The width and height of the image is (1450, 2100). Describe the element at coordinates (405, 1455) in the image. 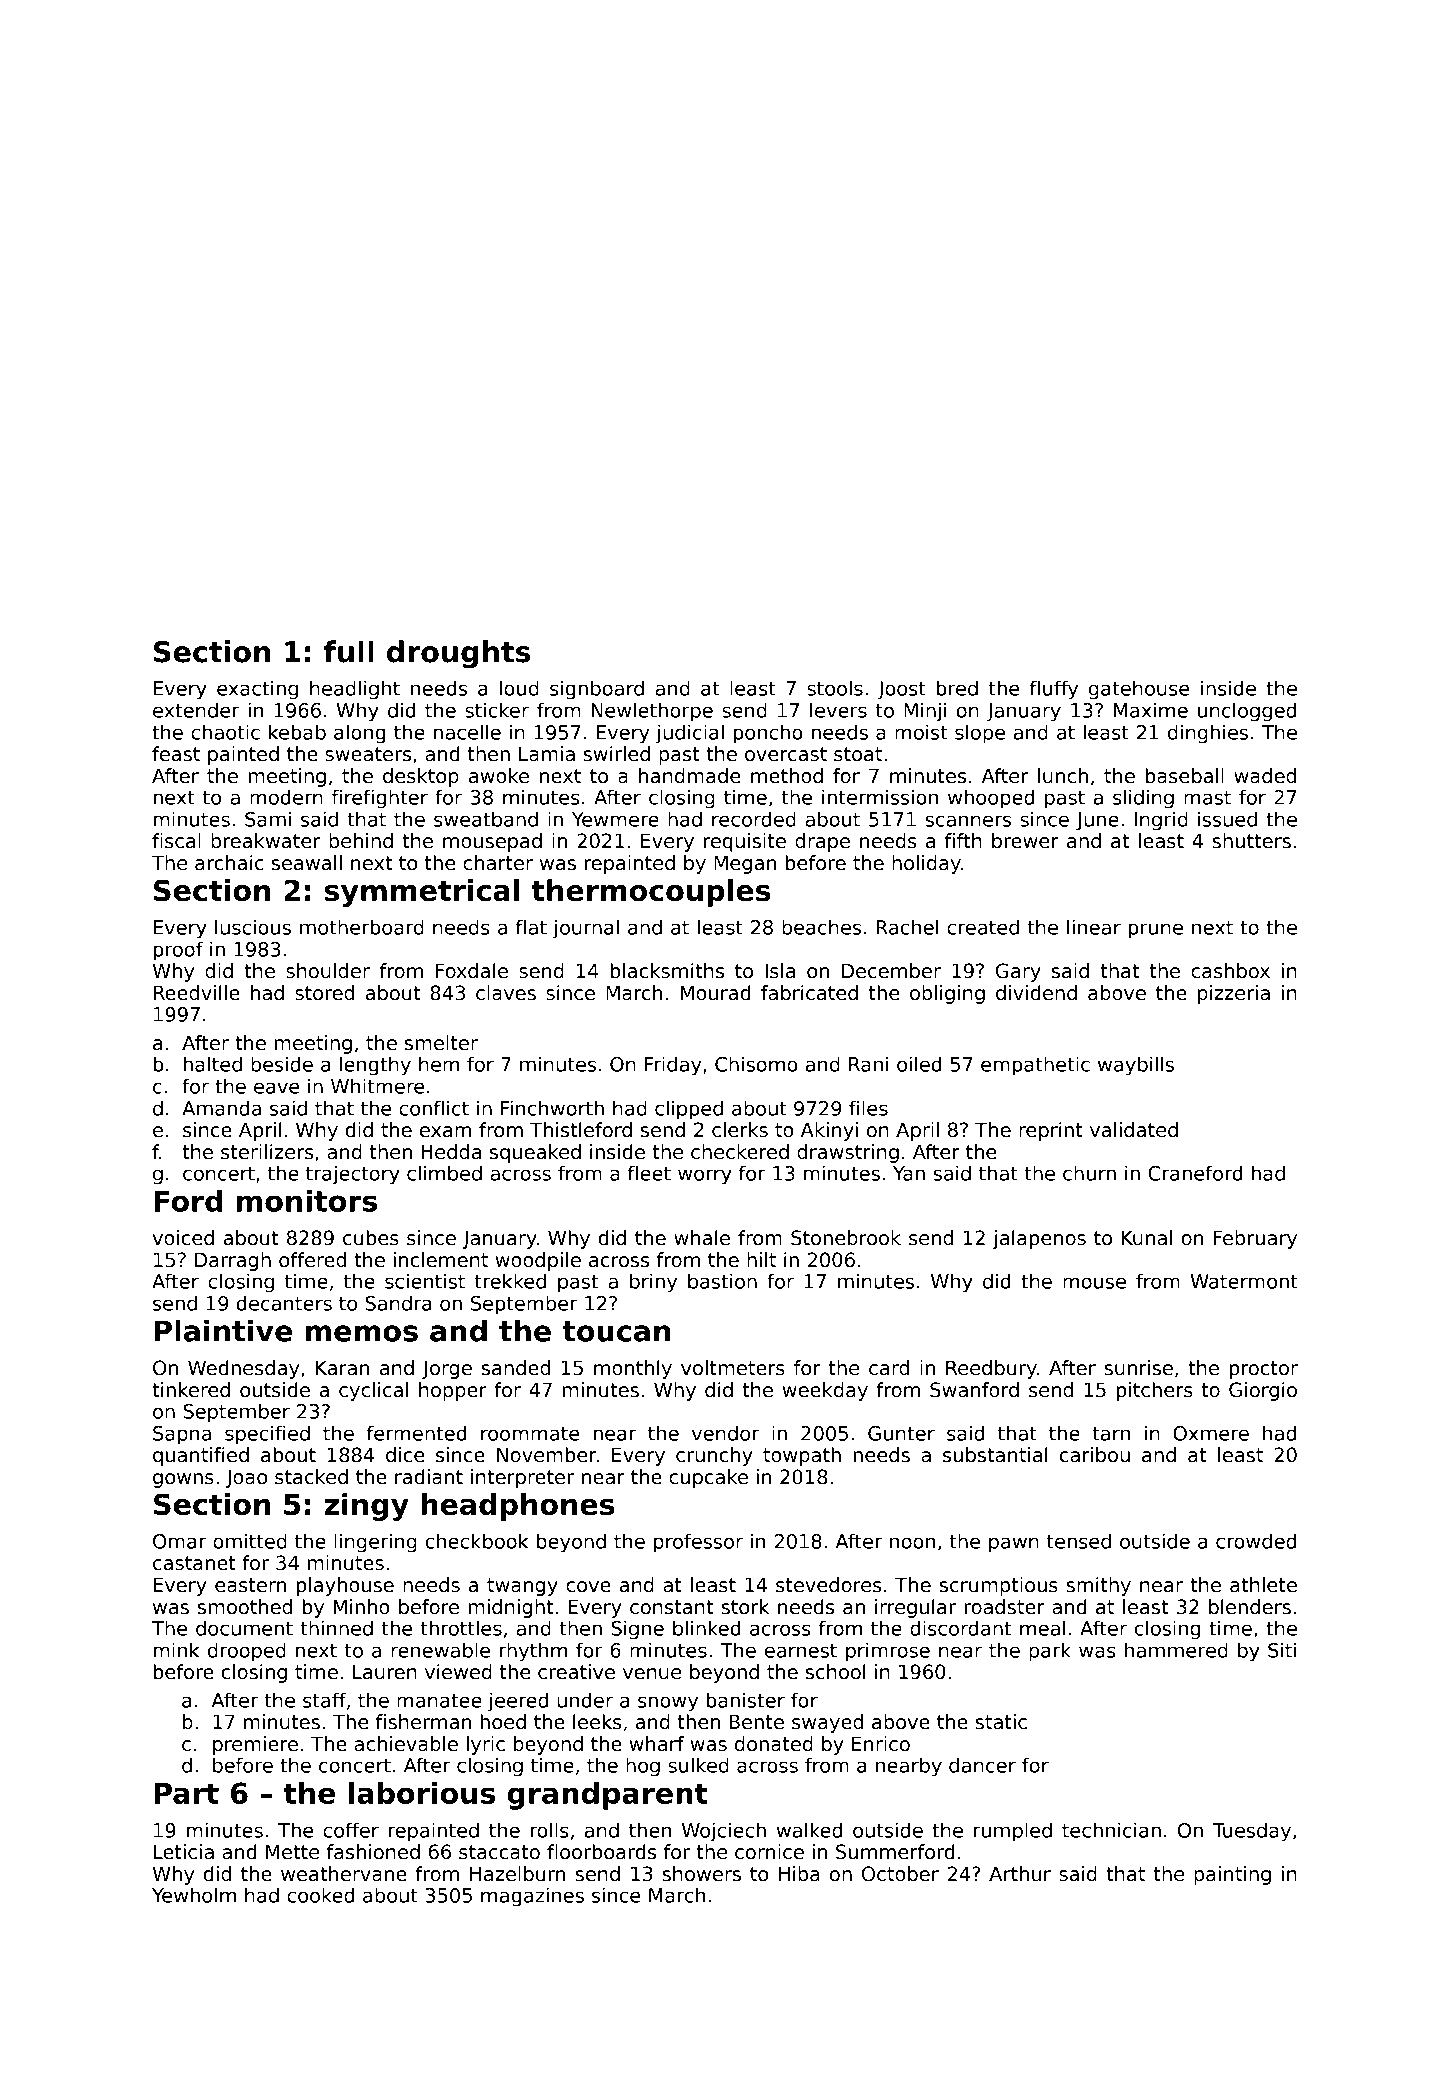

I see `dice` at that location.
